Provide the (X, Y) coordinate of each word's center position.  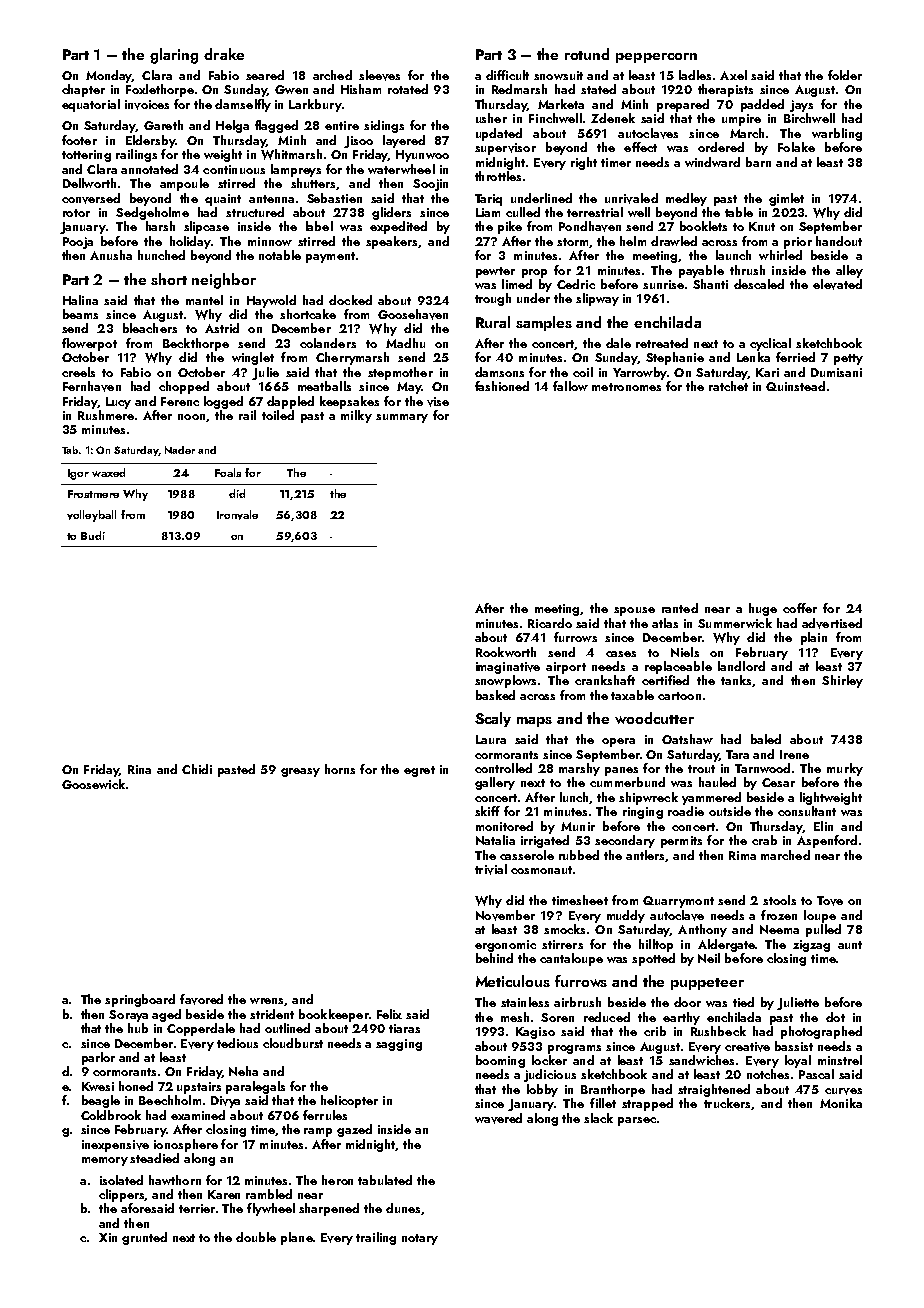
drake (224, 54)
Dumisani (836, 372)
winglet (253, 358)
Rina (139, 769)
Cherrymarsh (352, 358)
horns (340, 769)
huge (763, 609)
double (256, 1237)
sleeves (379, 75)
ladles (695, 75)
